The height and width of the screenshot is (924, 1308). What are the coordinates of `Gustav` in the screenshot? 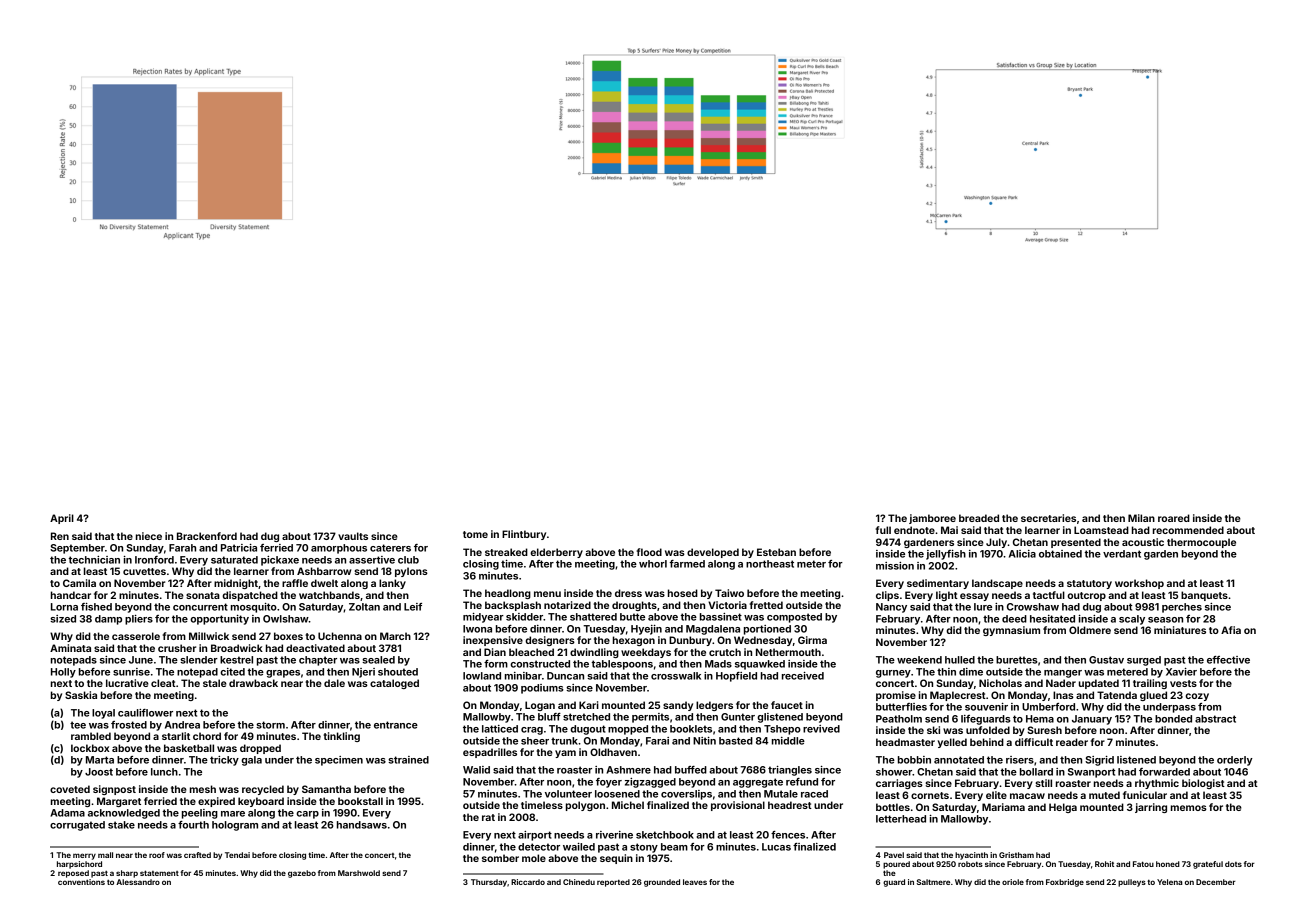 It's located at (1106, 660).
